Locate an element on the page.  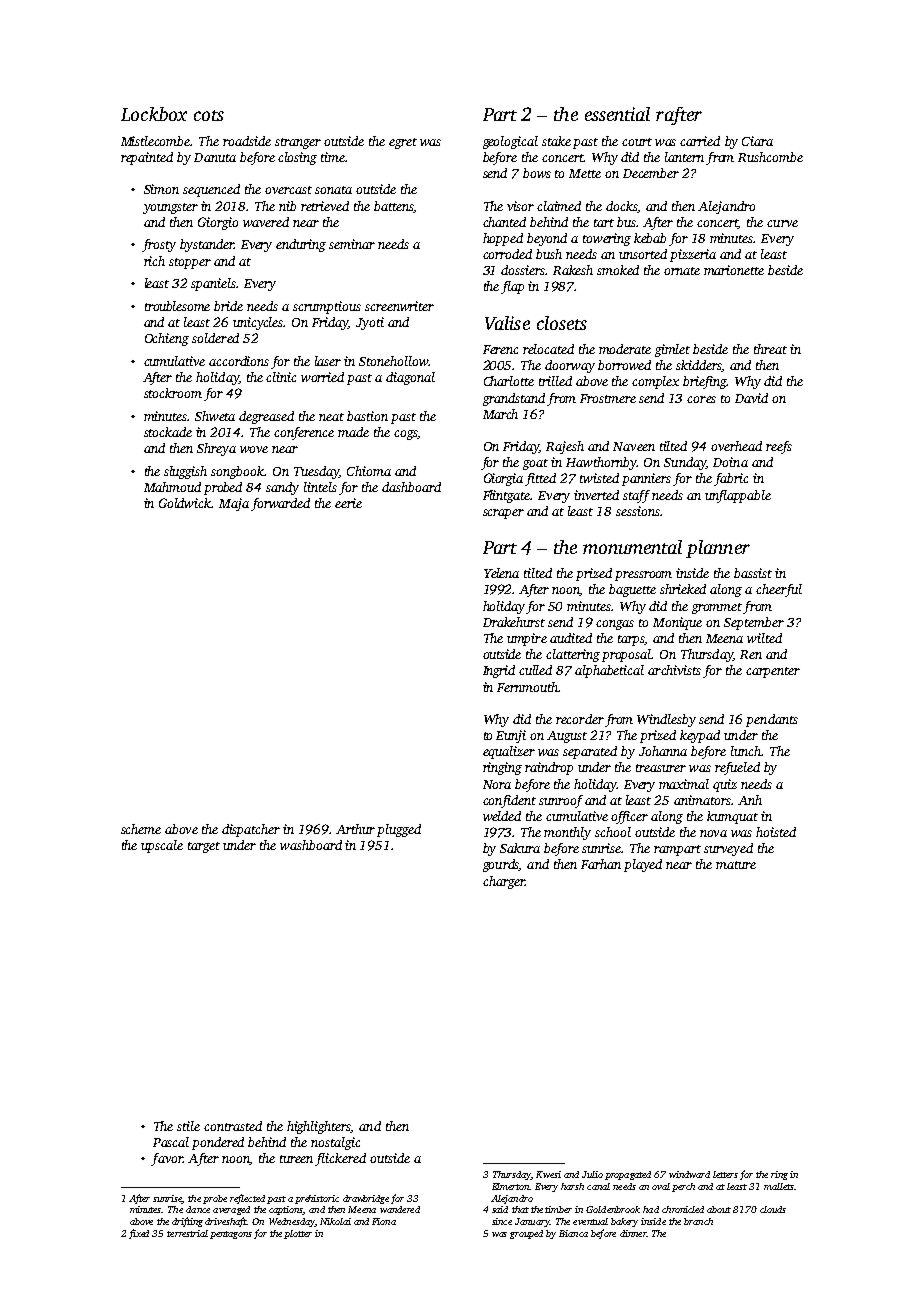
Valise is located at coordinates (507, 323).
